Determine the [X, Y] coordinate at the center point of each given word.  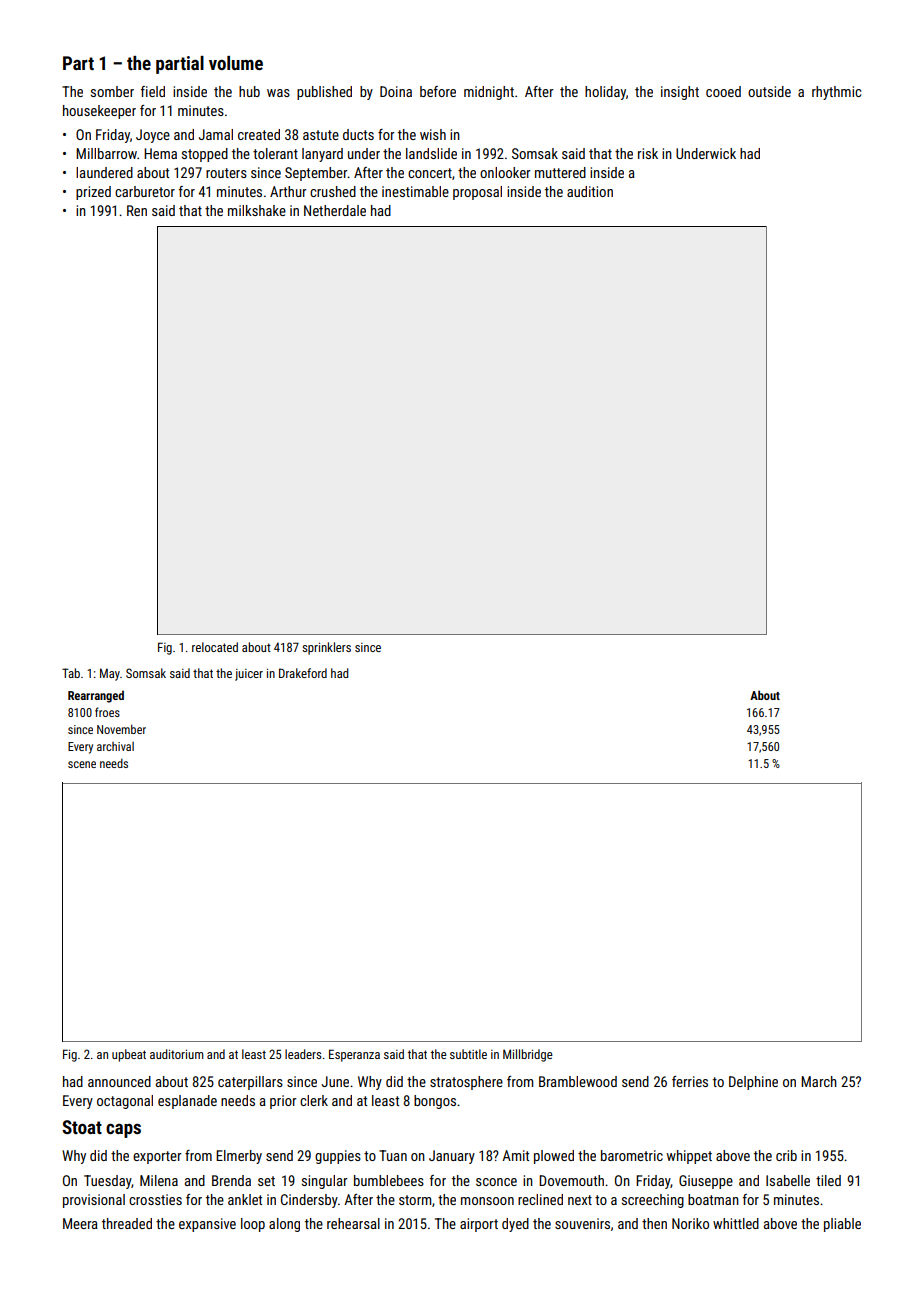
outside [769, 91]
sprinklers [326, 648]
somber [112, 91]
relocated [215, 647]
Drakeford [303, 673]
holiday [605, 93]
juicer [249, 675]
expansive [207, 1225]
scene [82, 764]
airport [479, 1225]
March [819, 1081]
